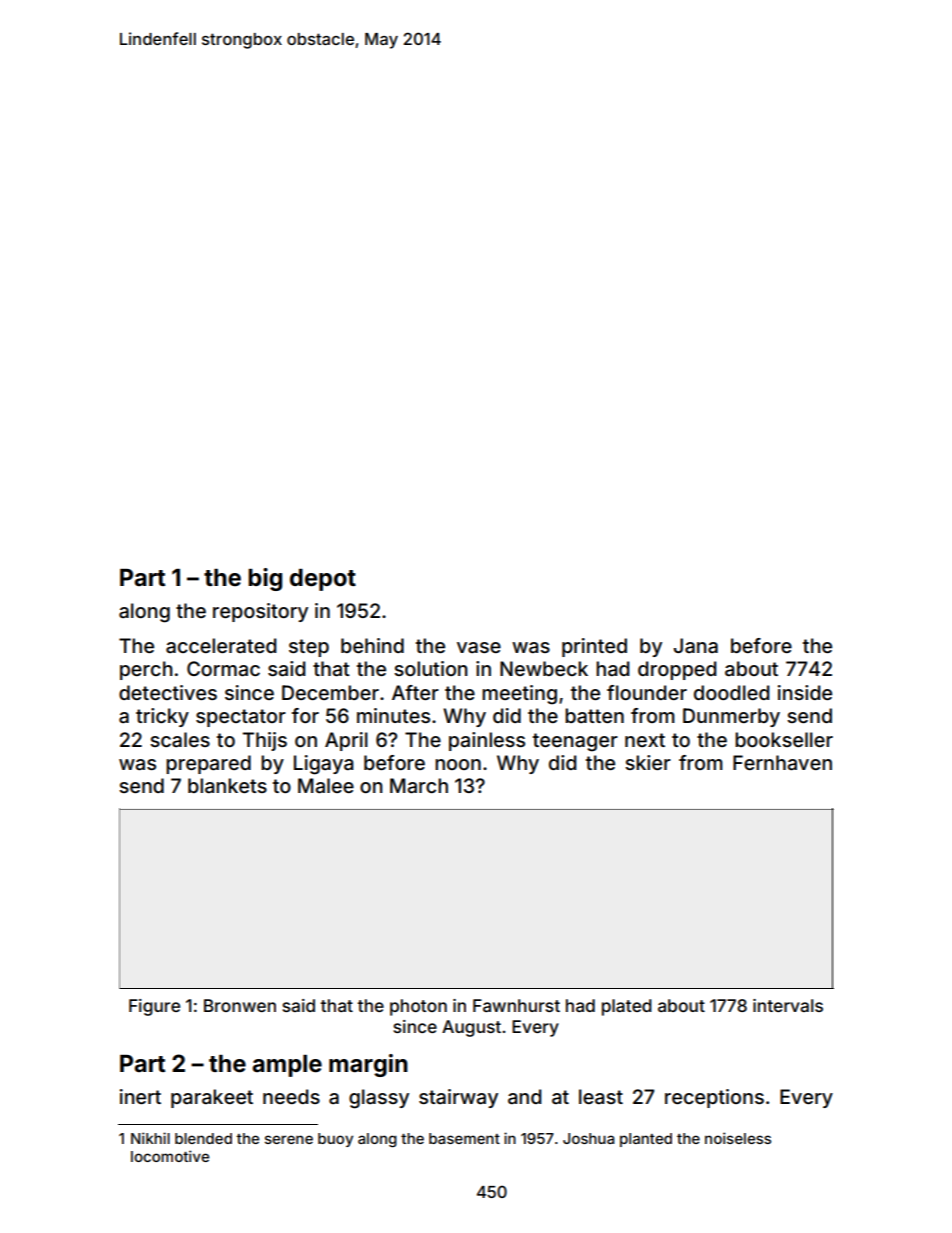  What do you see at coordinates (594, 715) in the image?
I see `batten` at bounding box center [594, 715].
